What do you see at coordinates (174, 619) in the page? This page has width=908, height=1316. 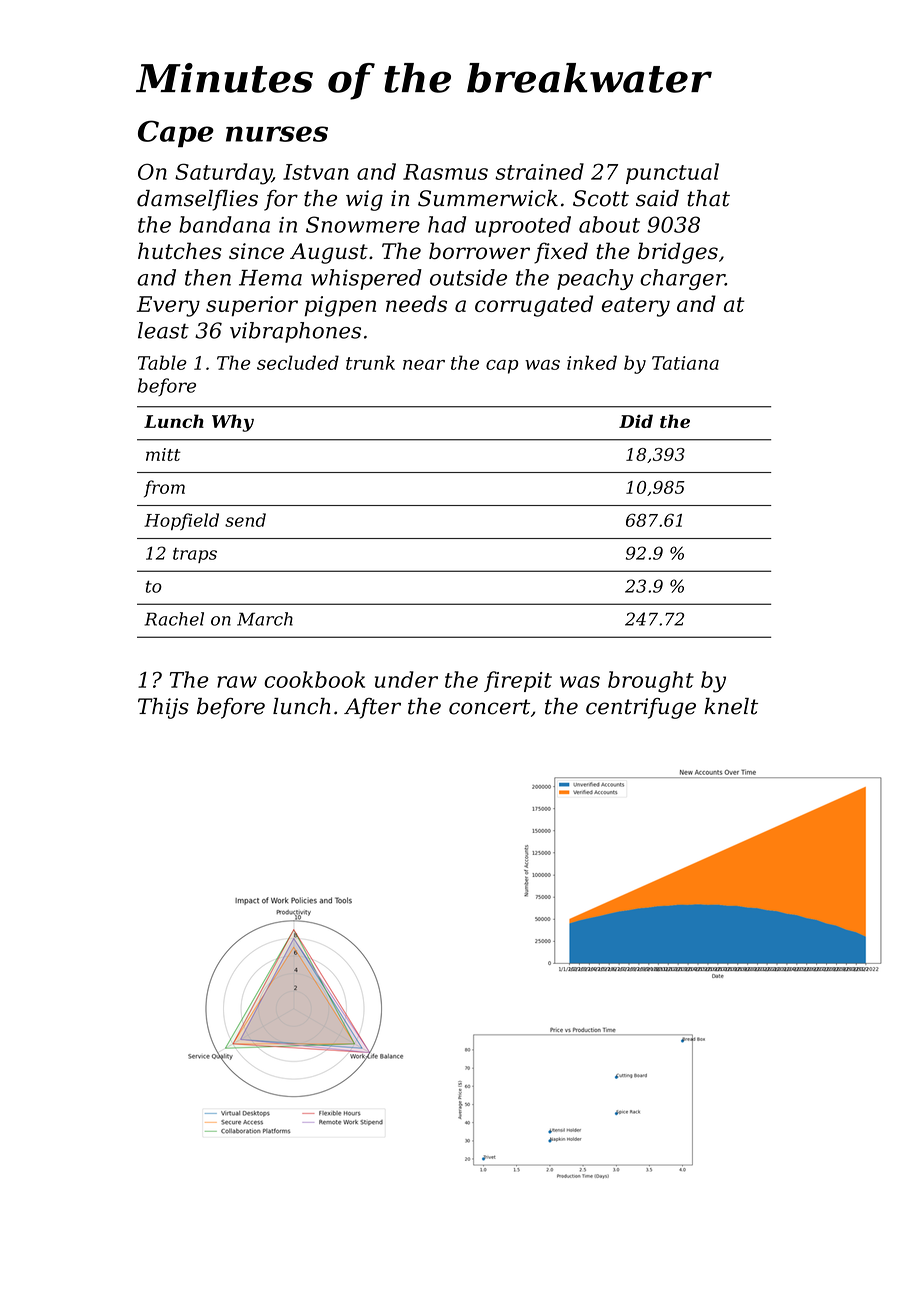 I see `Rachel` at bounding box center [174, 619].
